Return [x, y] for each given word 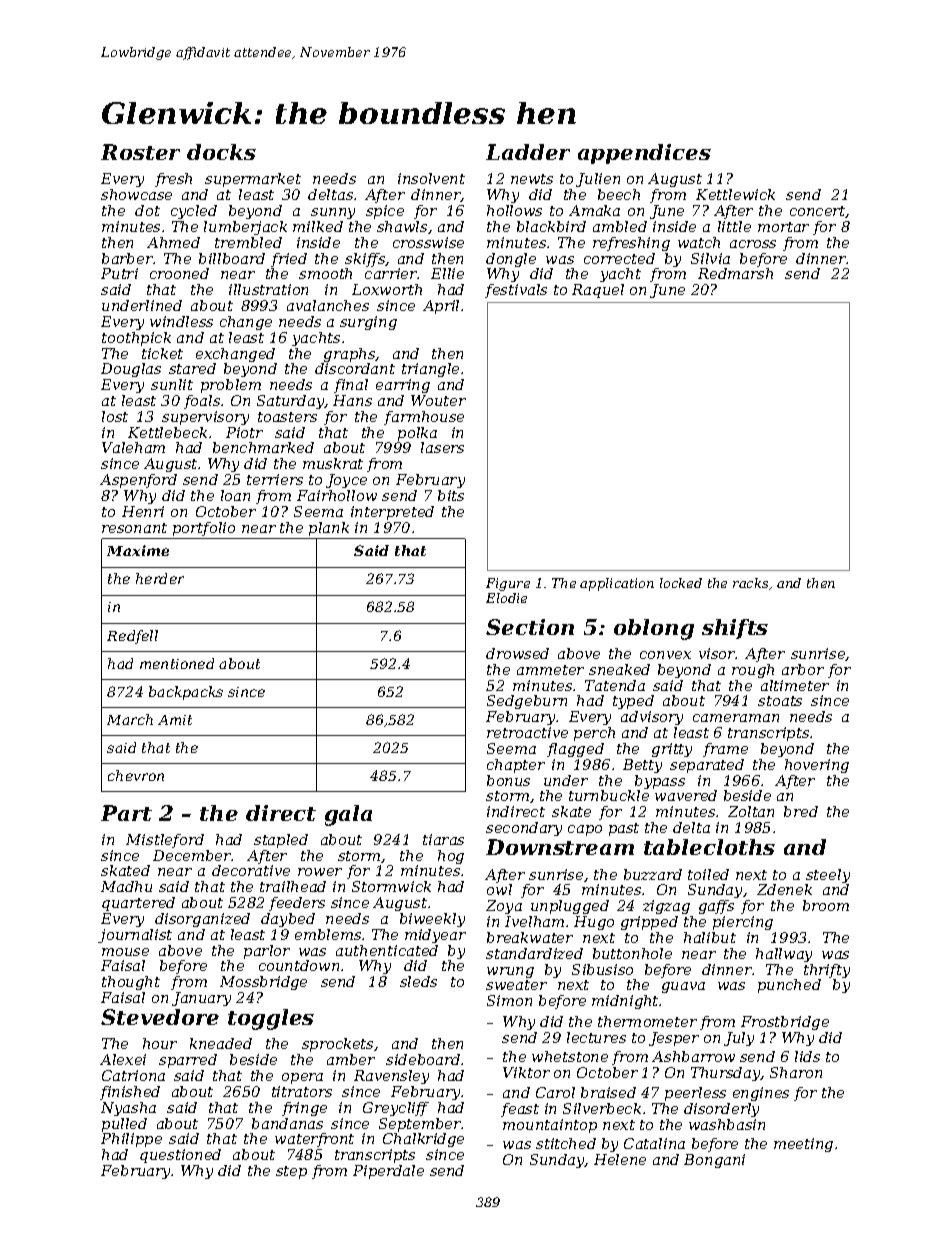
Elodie [506, 598]
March [130, 719]
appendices [644, 154]
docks [221, 152]
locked [681, 583]
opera [302, 1078]
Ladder [528, 152]
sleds [418, 981]
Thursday [726, 1074]
